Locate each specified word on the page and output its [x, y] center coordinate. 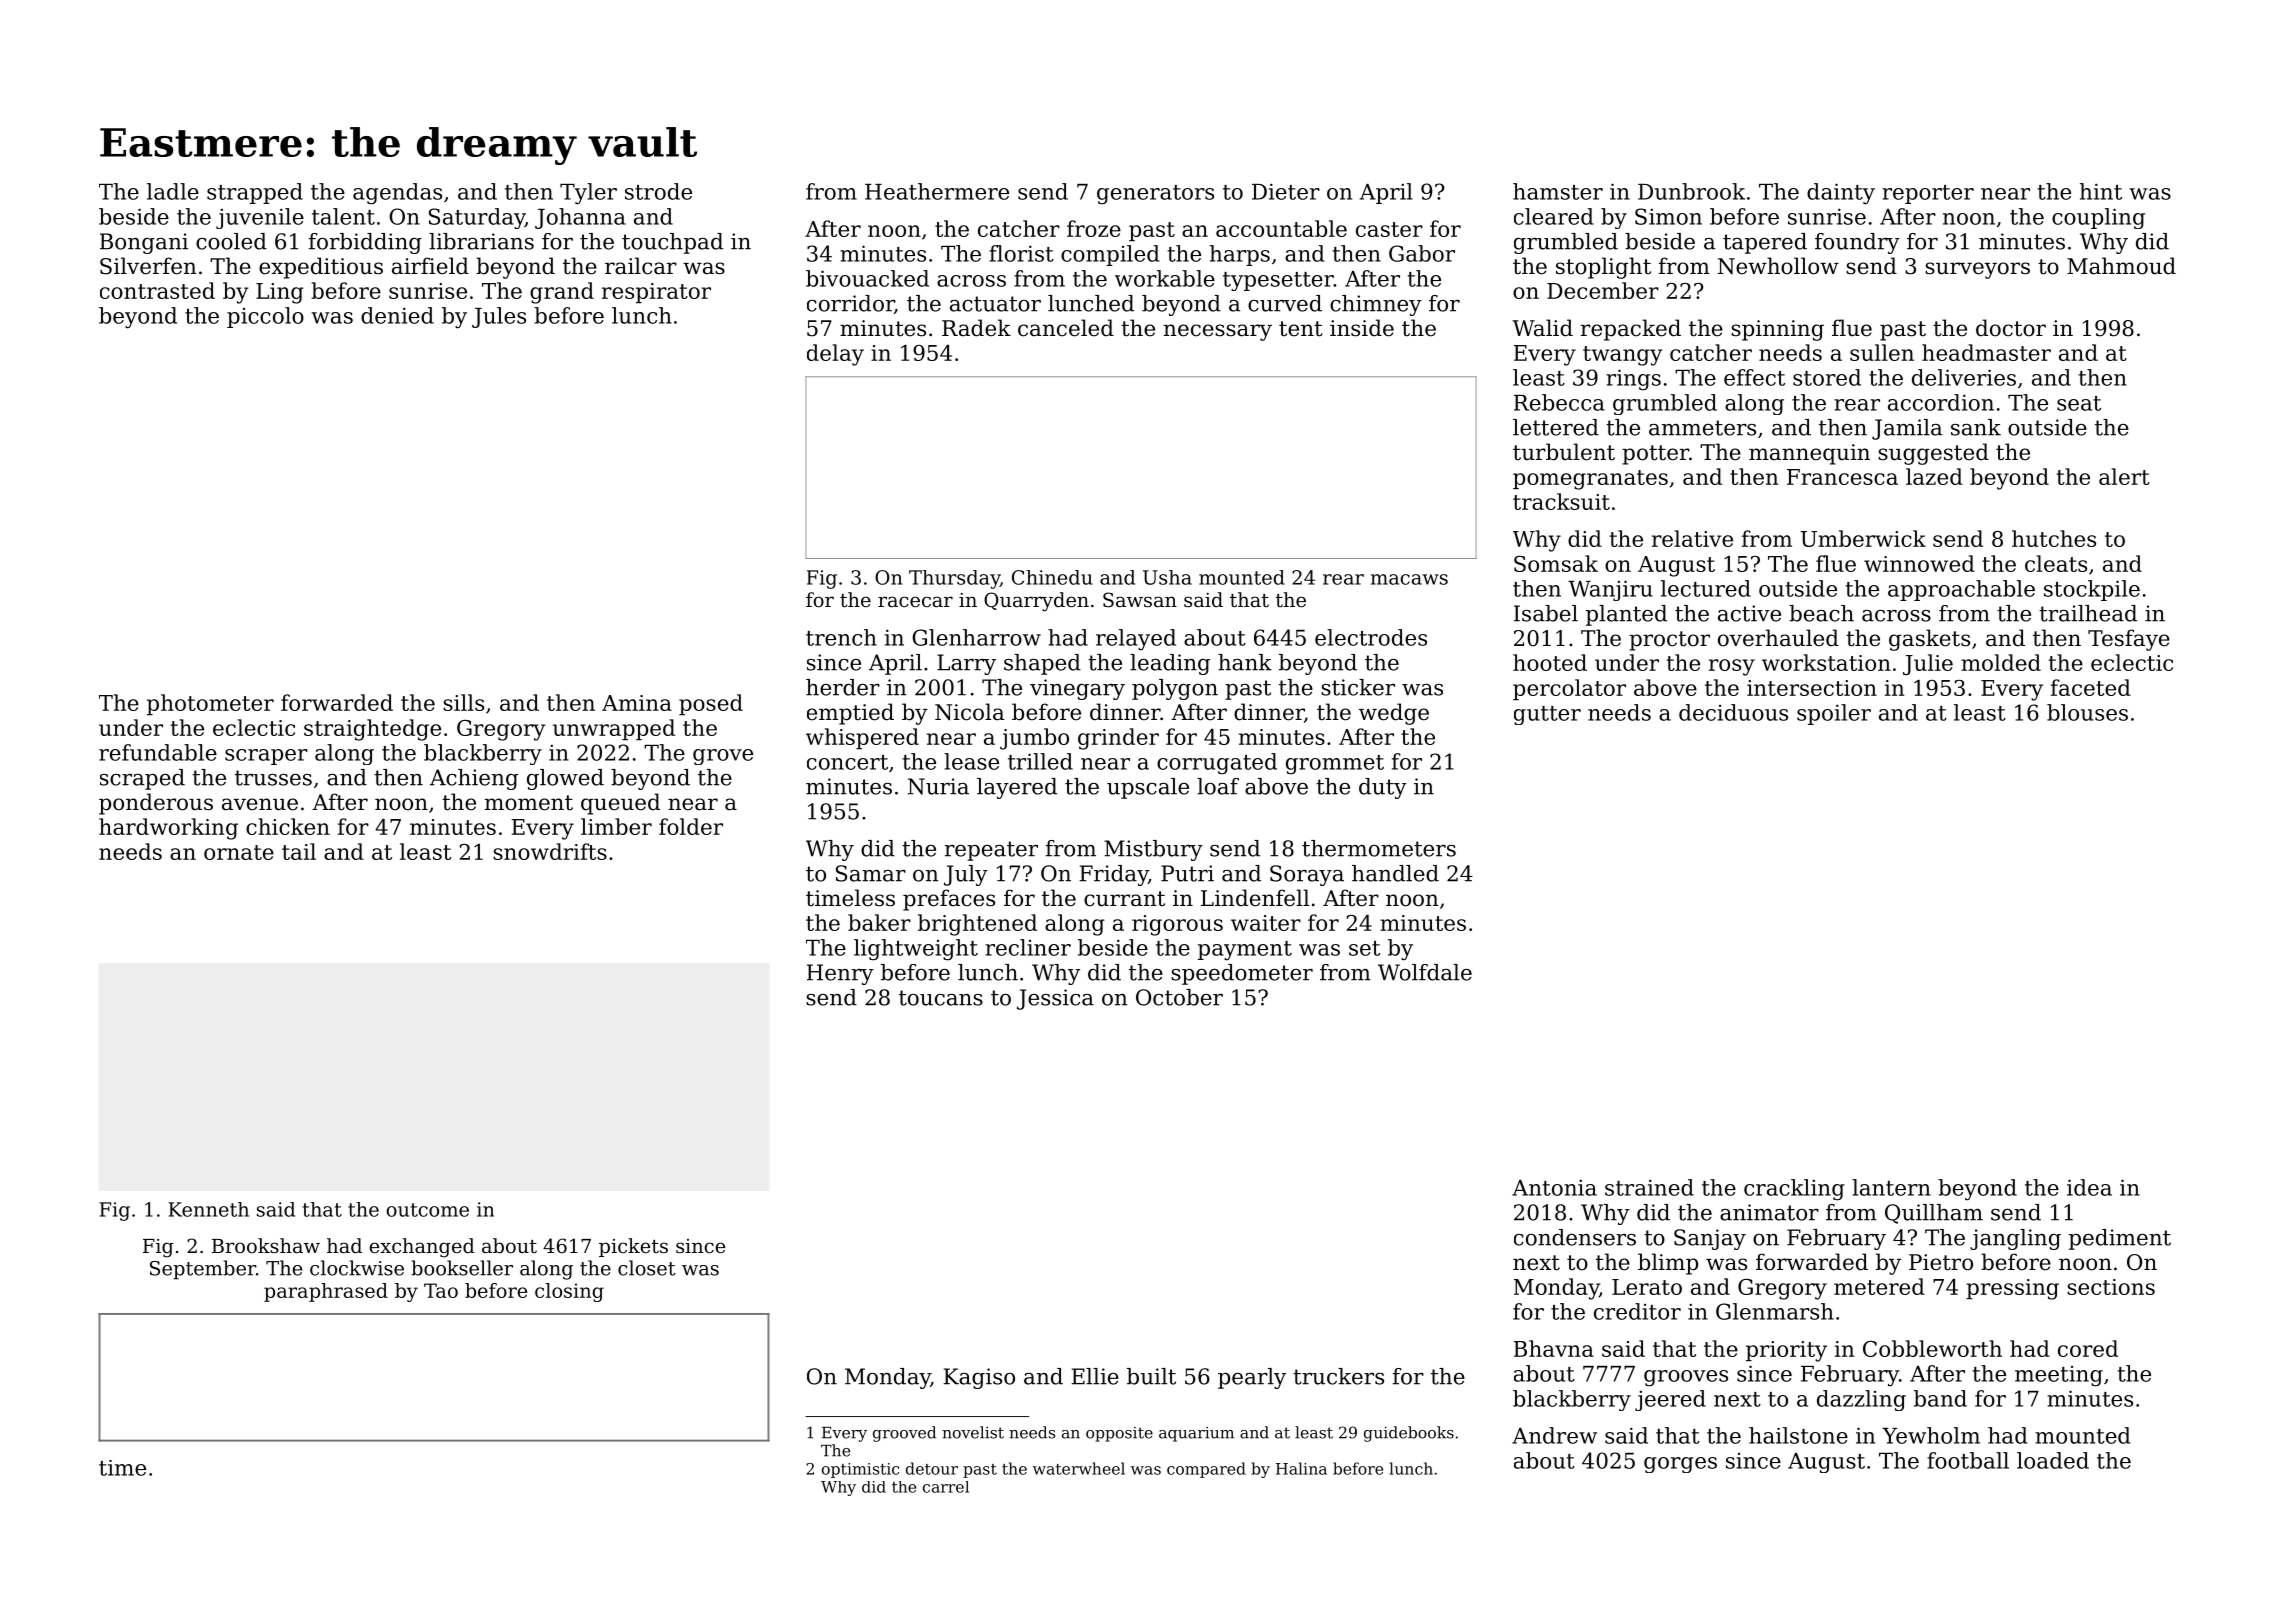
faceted [2091, 687]
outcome [427, 1210]
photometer [210, 704]
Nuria [938, 786]
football [1968, 1460]
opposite [1119, 1434]
